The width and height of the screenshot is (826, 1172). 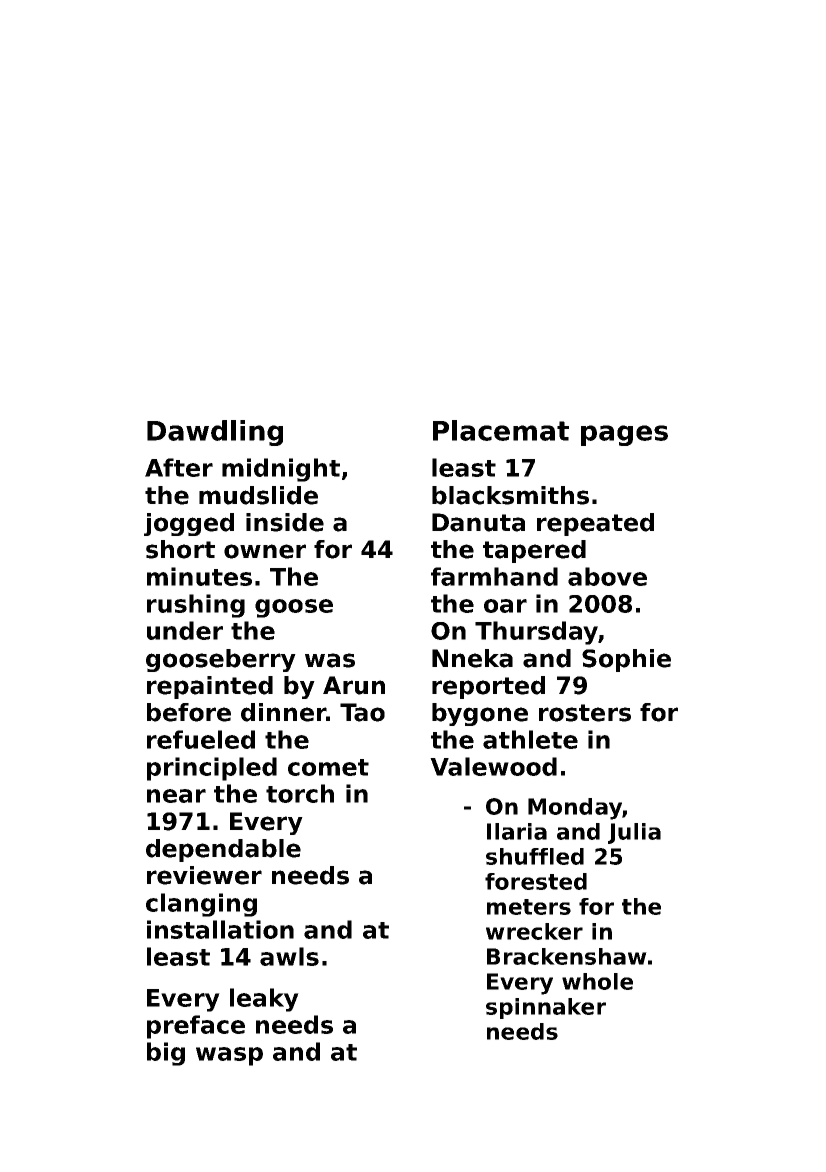 What do you see at coordinates (229, 1056) in the screenshot?
I see `wasp` at bounding box center [229, 1056].
